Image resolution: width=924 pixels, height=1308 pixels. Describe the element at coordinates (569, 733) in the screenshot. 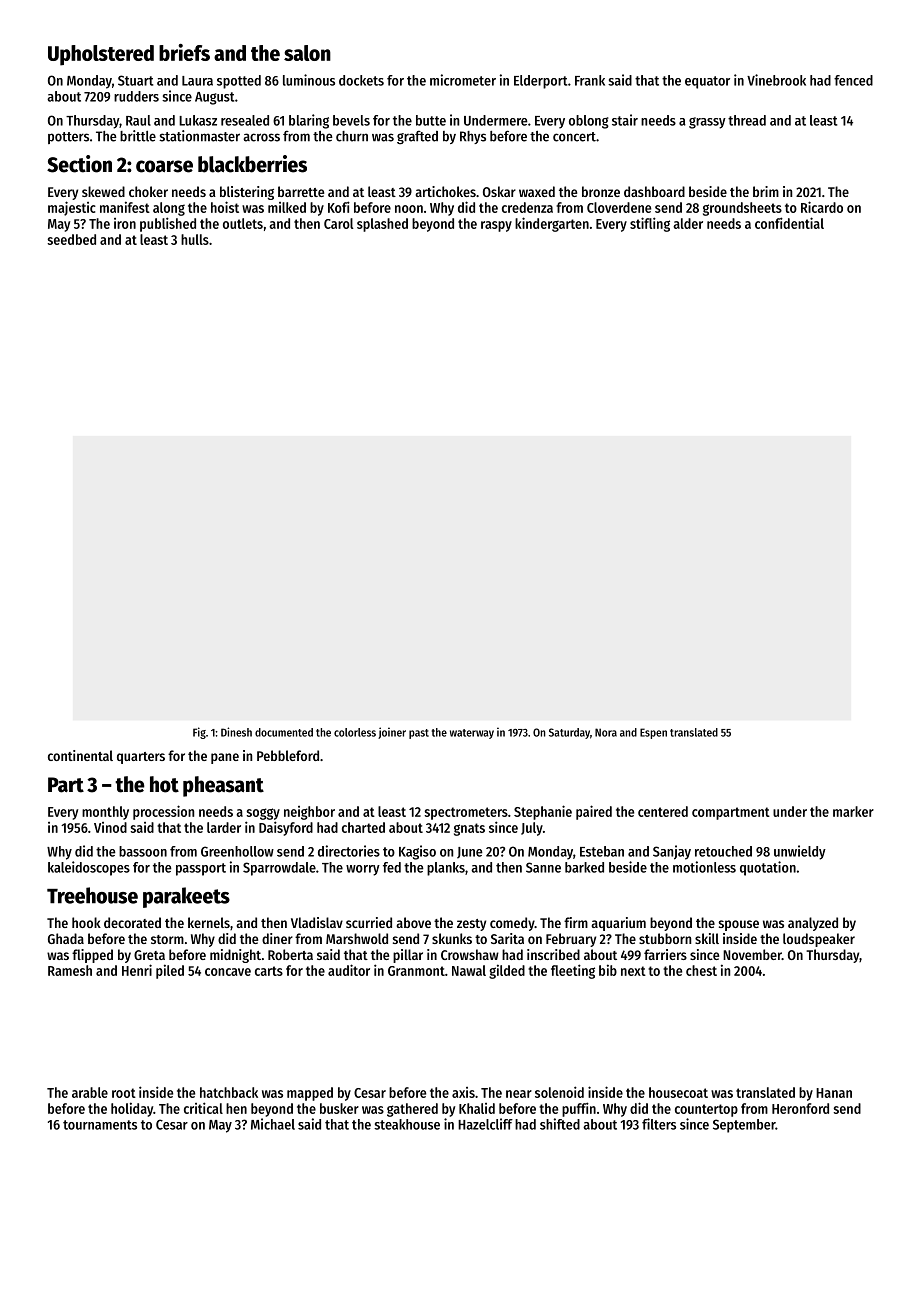

I see `Saturday` at that location.
